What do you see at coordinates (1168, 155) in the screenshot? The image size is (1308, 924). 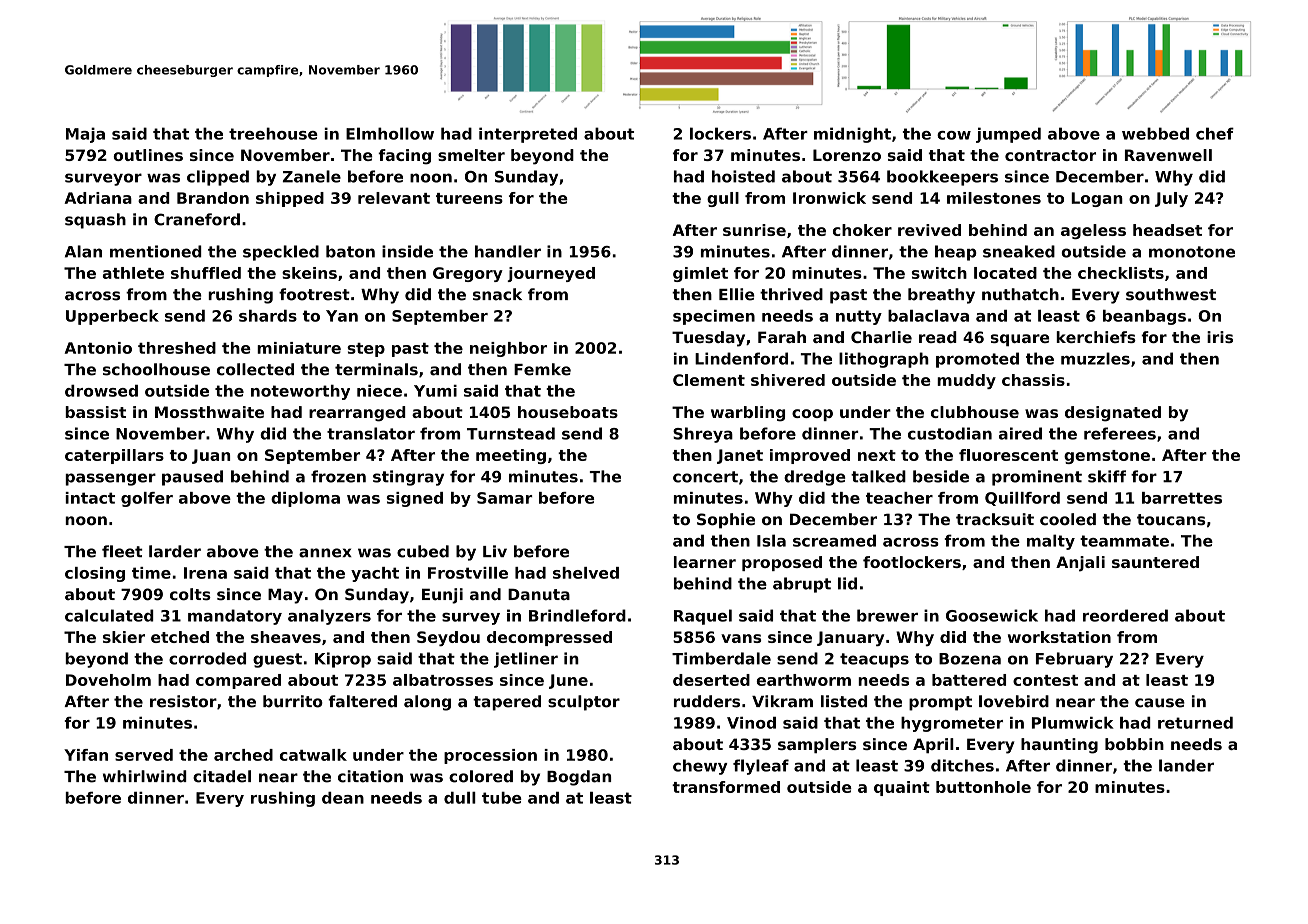 I see `Ravenwell` at bounding box center [1168, 155].
